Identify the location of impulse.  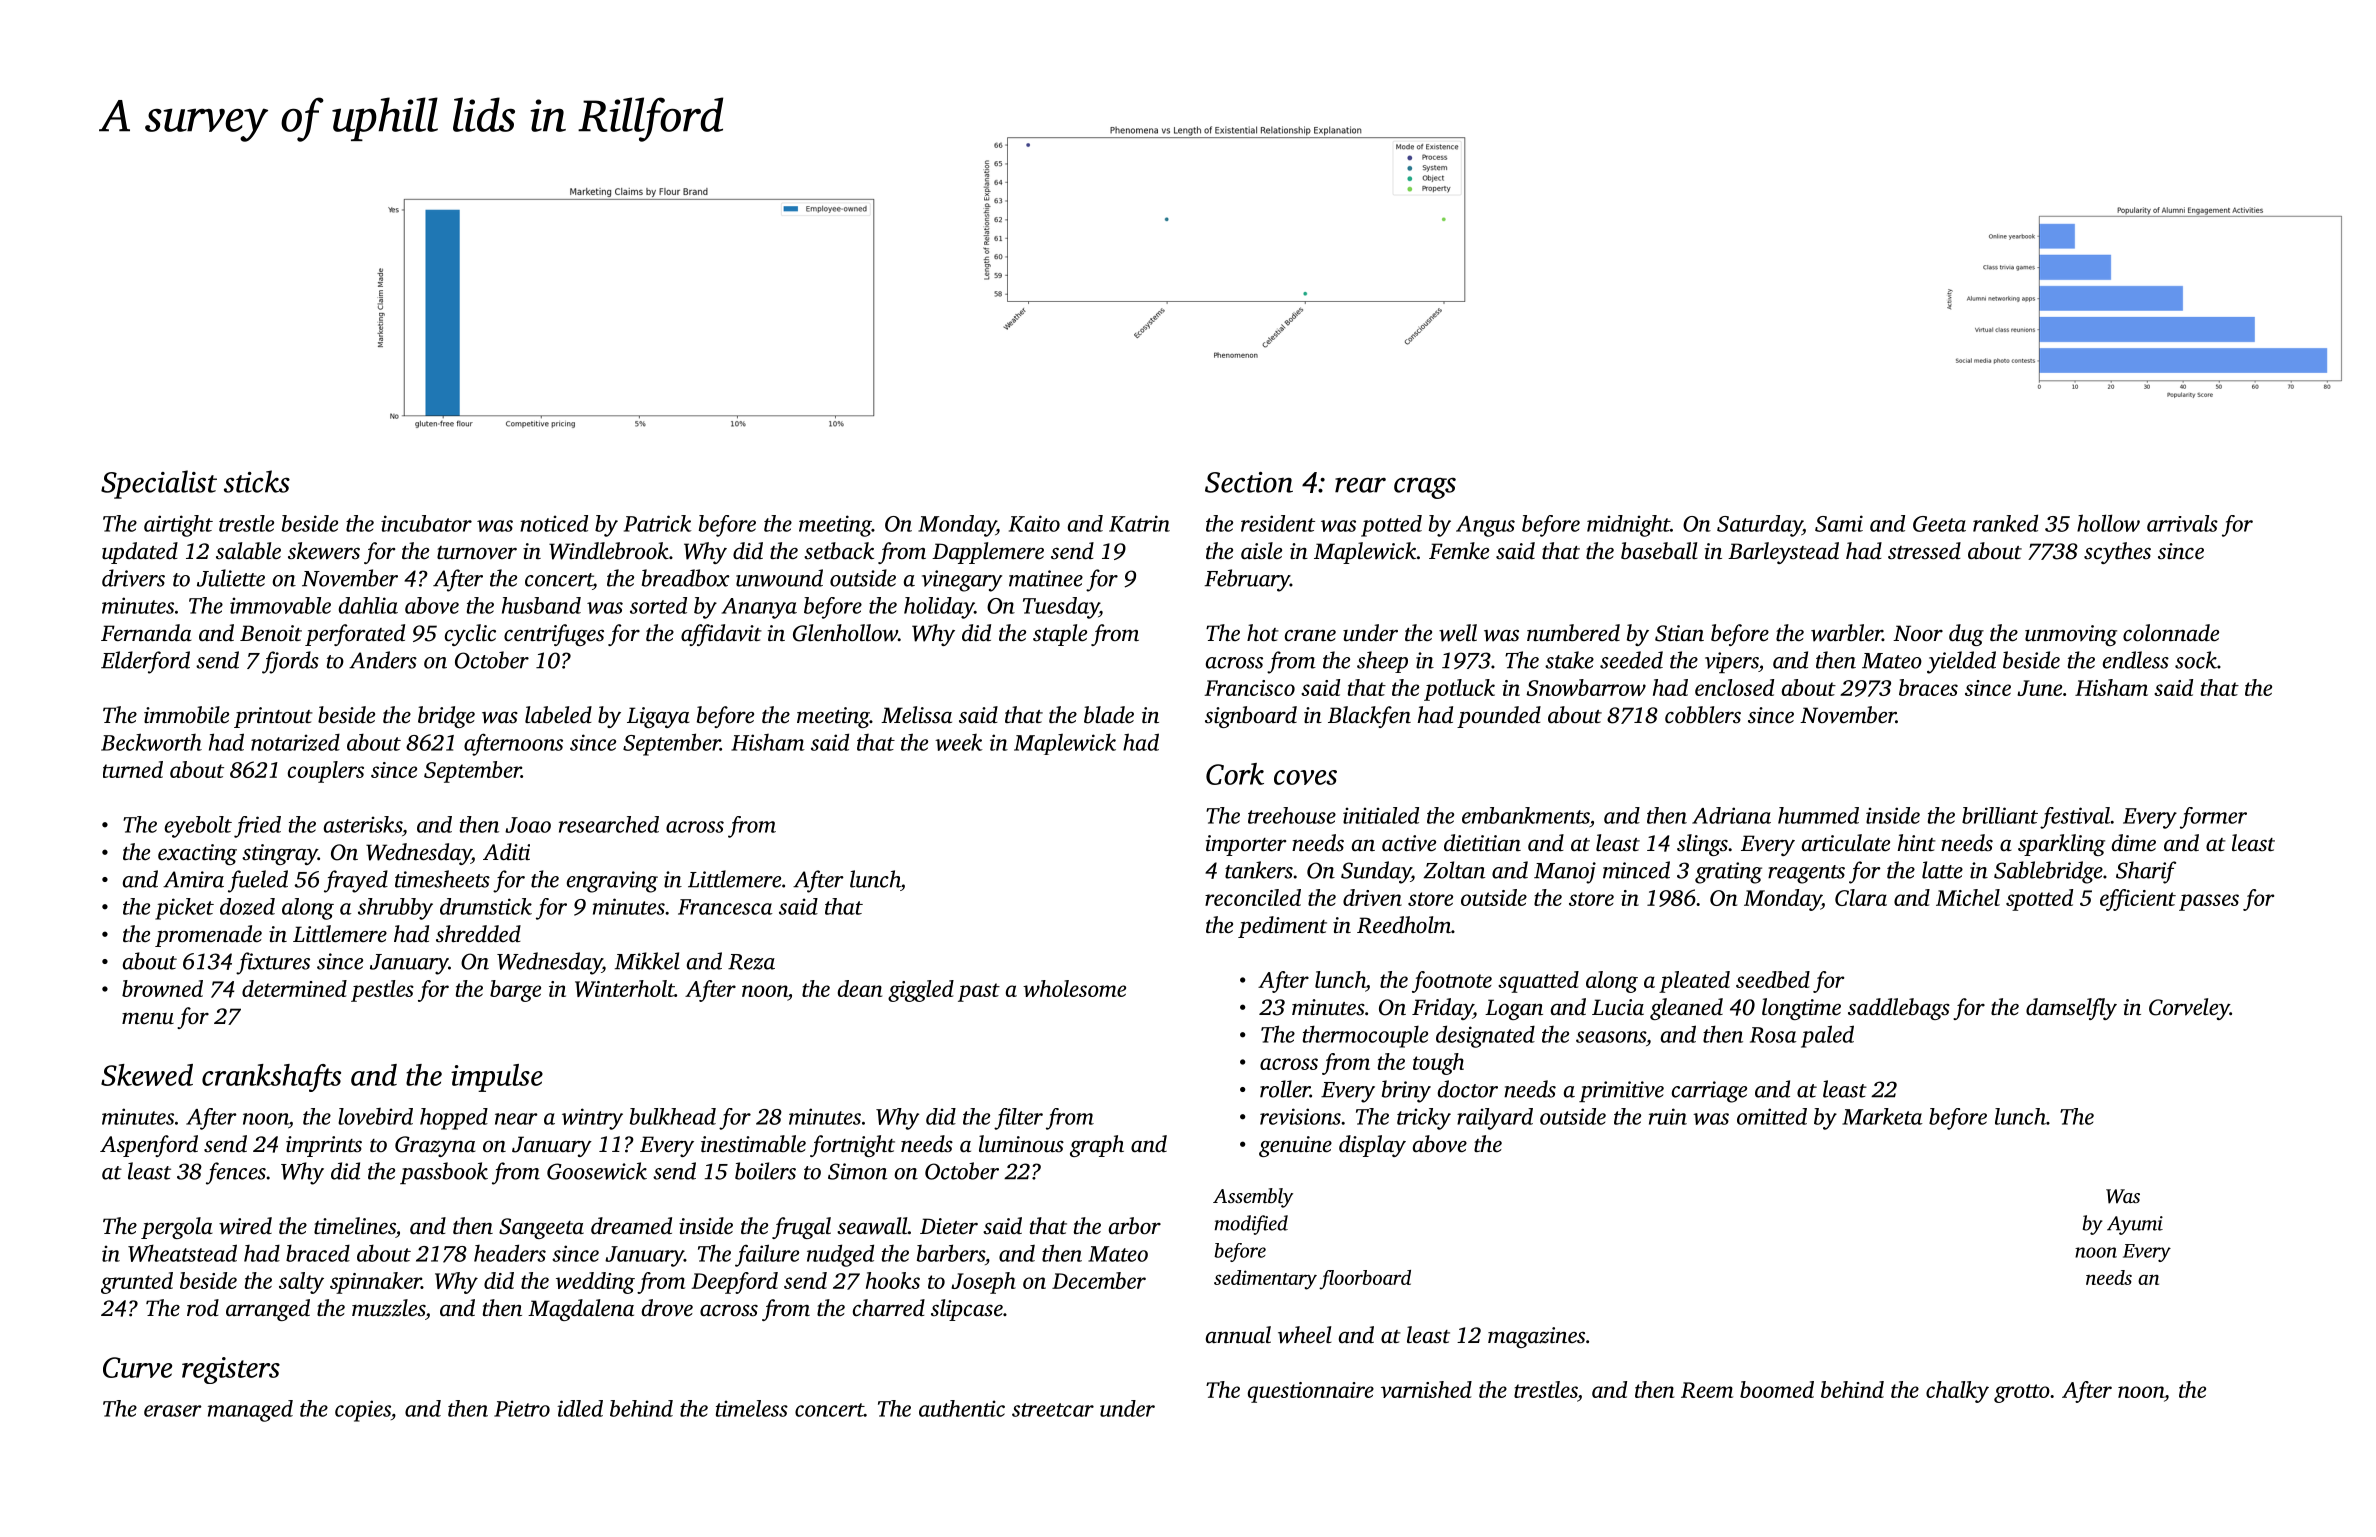
(497, 1078).
